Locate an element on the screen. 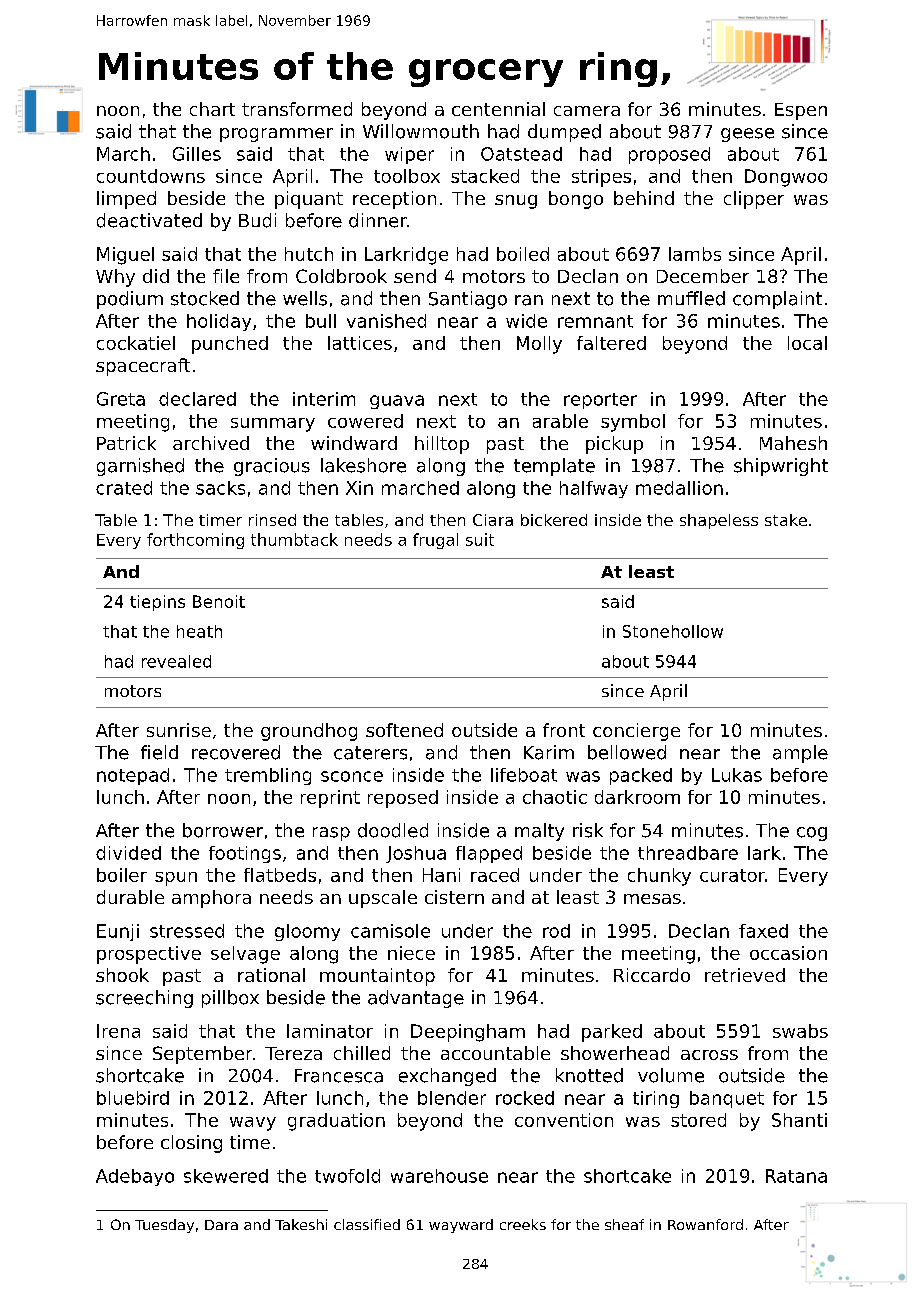  transformed is located at coordinates (297, 109).
